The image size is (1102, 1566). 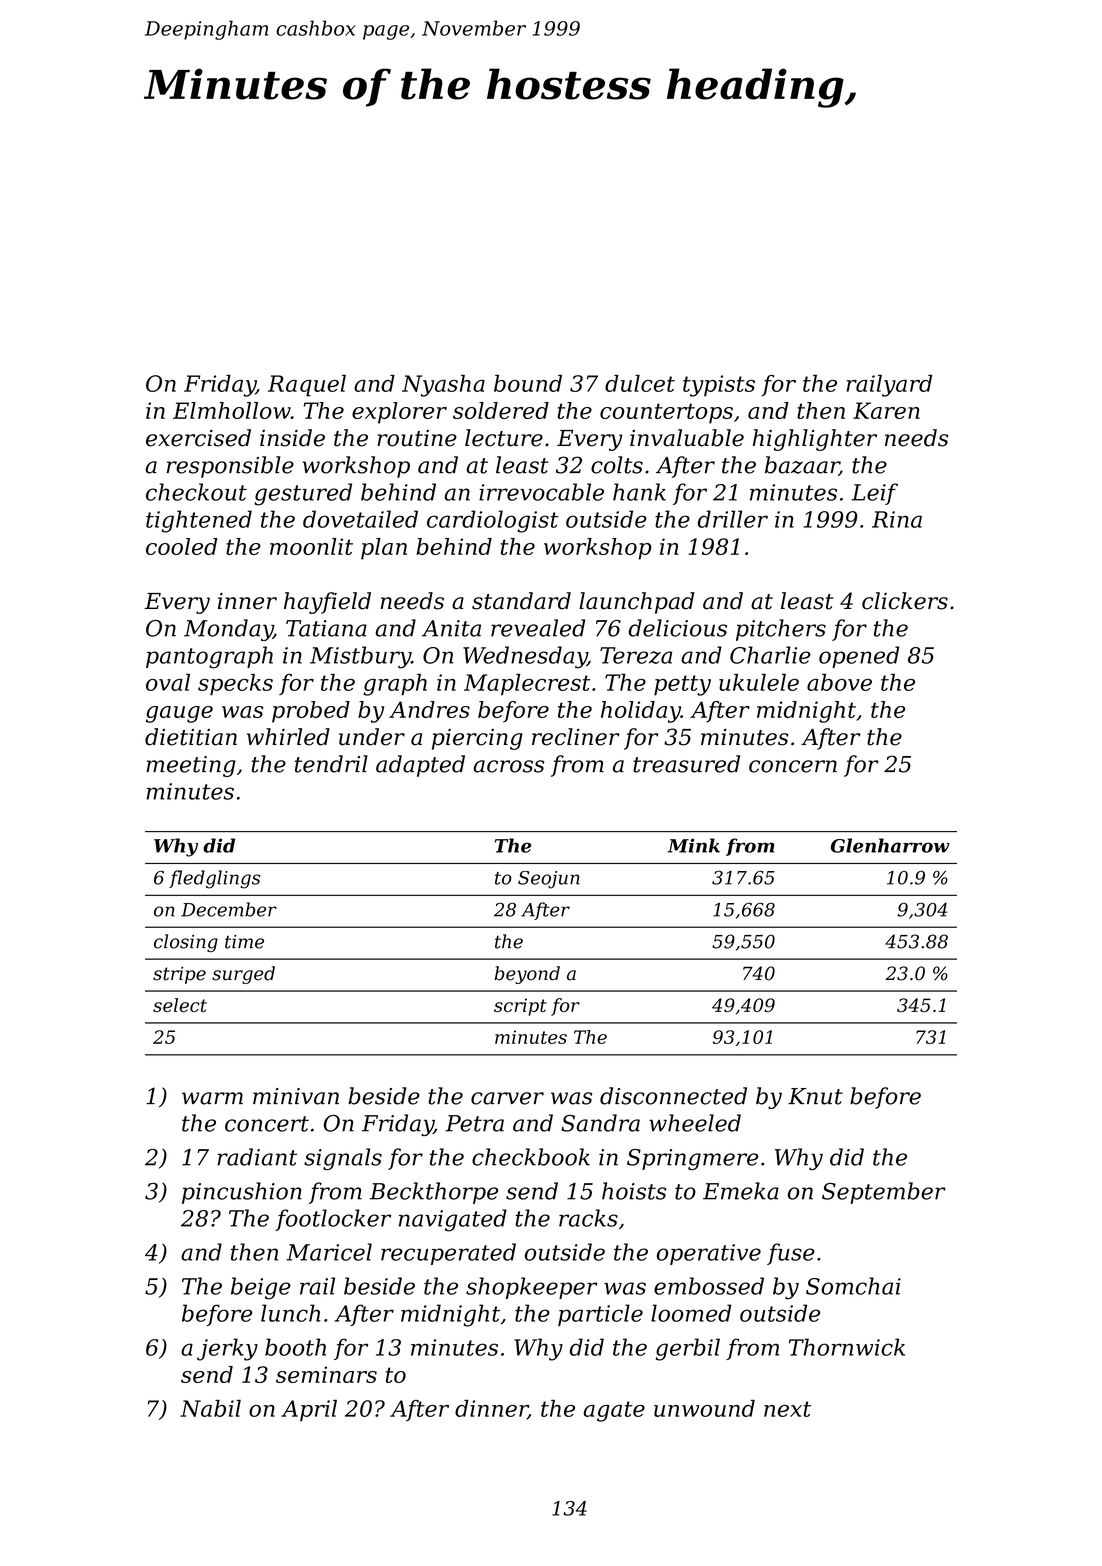 What do you see at coordinates (307, 386) in the document?
I see `Raquel` at bounding box center [307, 386].
